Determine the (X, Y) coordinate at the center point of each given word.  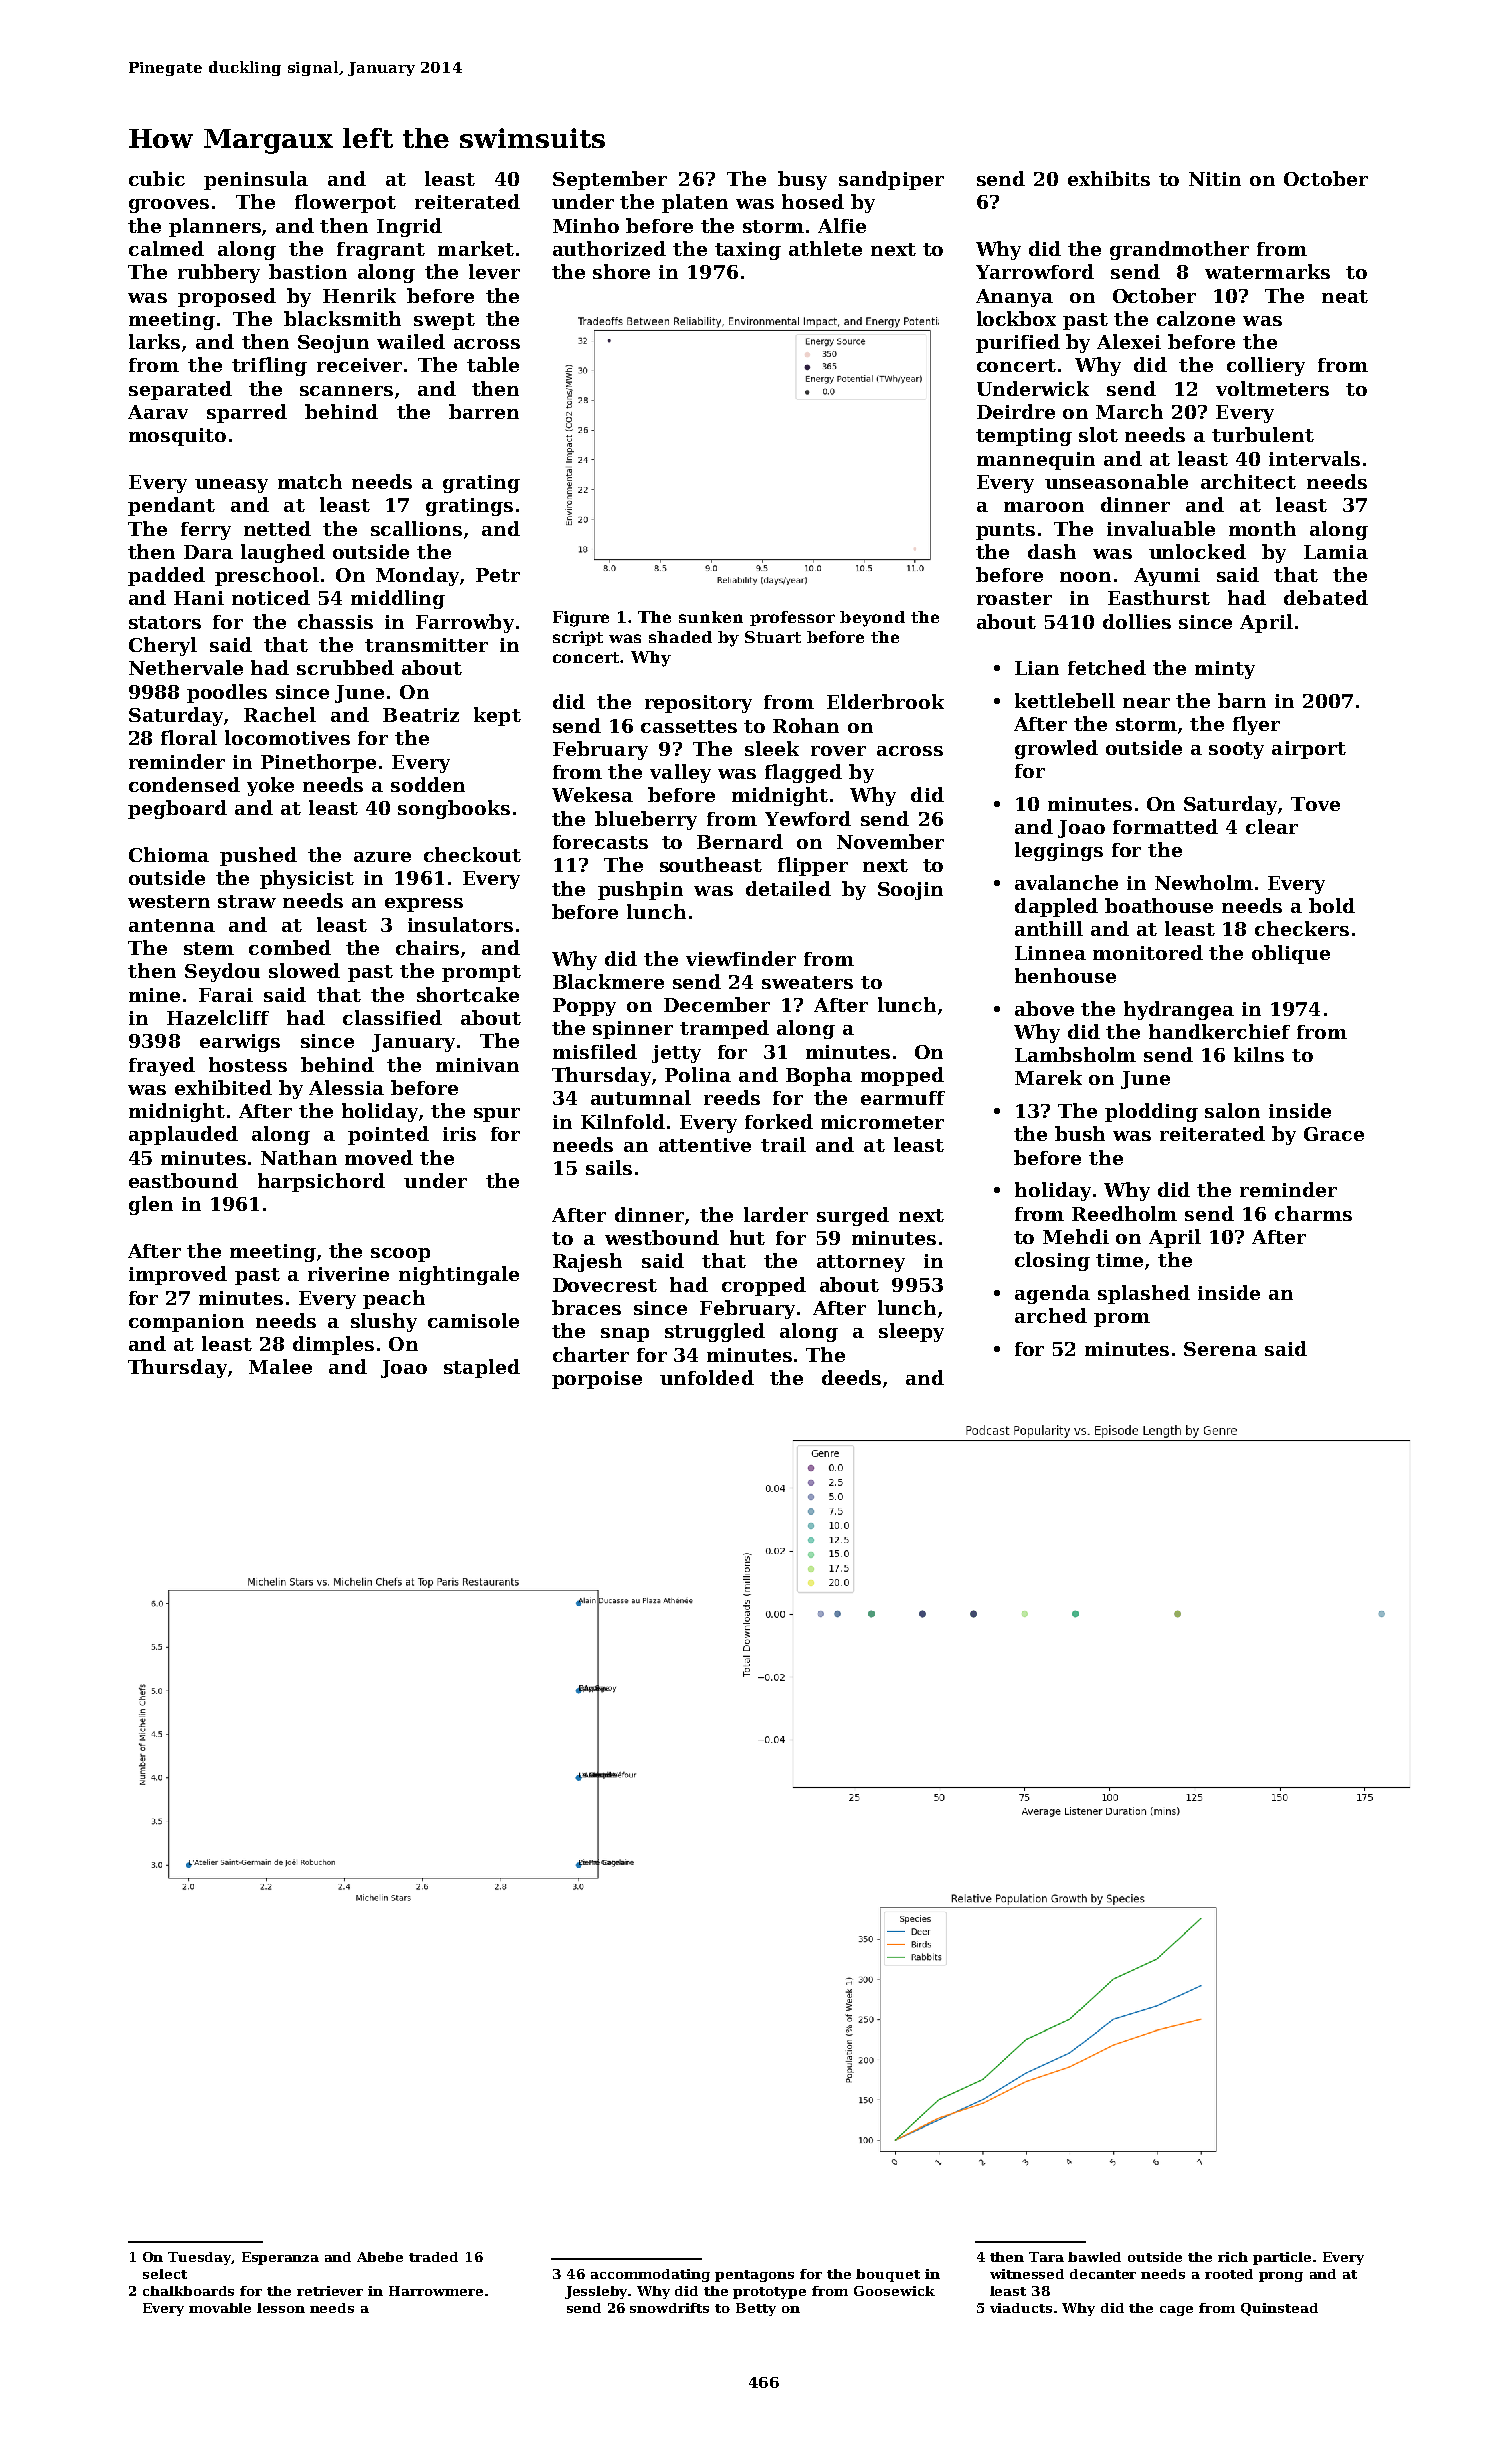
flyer (1256, 725)
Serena (1220, 1349)
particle (1282, 2258)
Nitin (1215, 179)
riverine (348, 1274)
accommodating (650, 2275)
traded (433, 2257)
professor (792, 618)
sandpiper (891, 180)
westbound (662, 1237)
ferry (206, 531)
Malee (280, 1366)
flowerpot (345, 203)
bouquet (888, 2275)
